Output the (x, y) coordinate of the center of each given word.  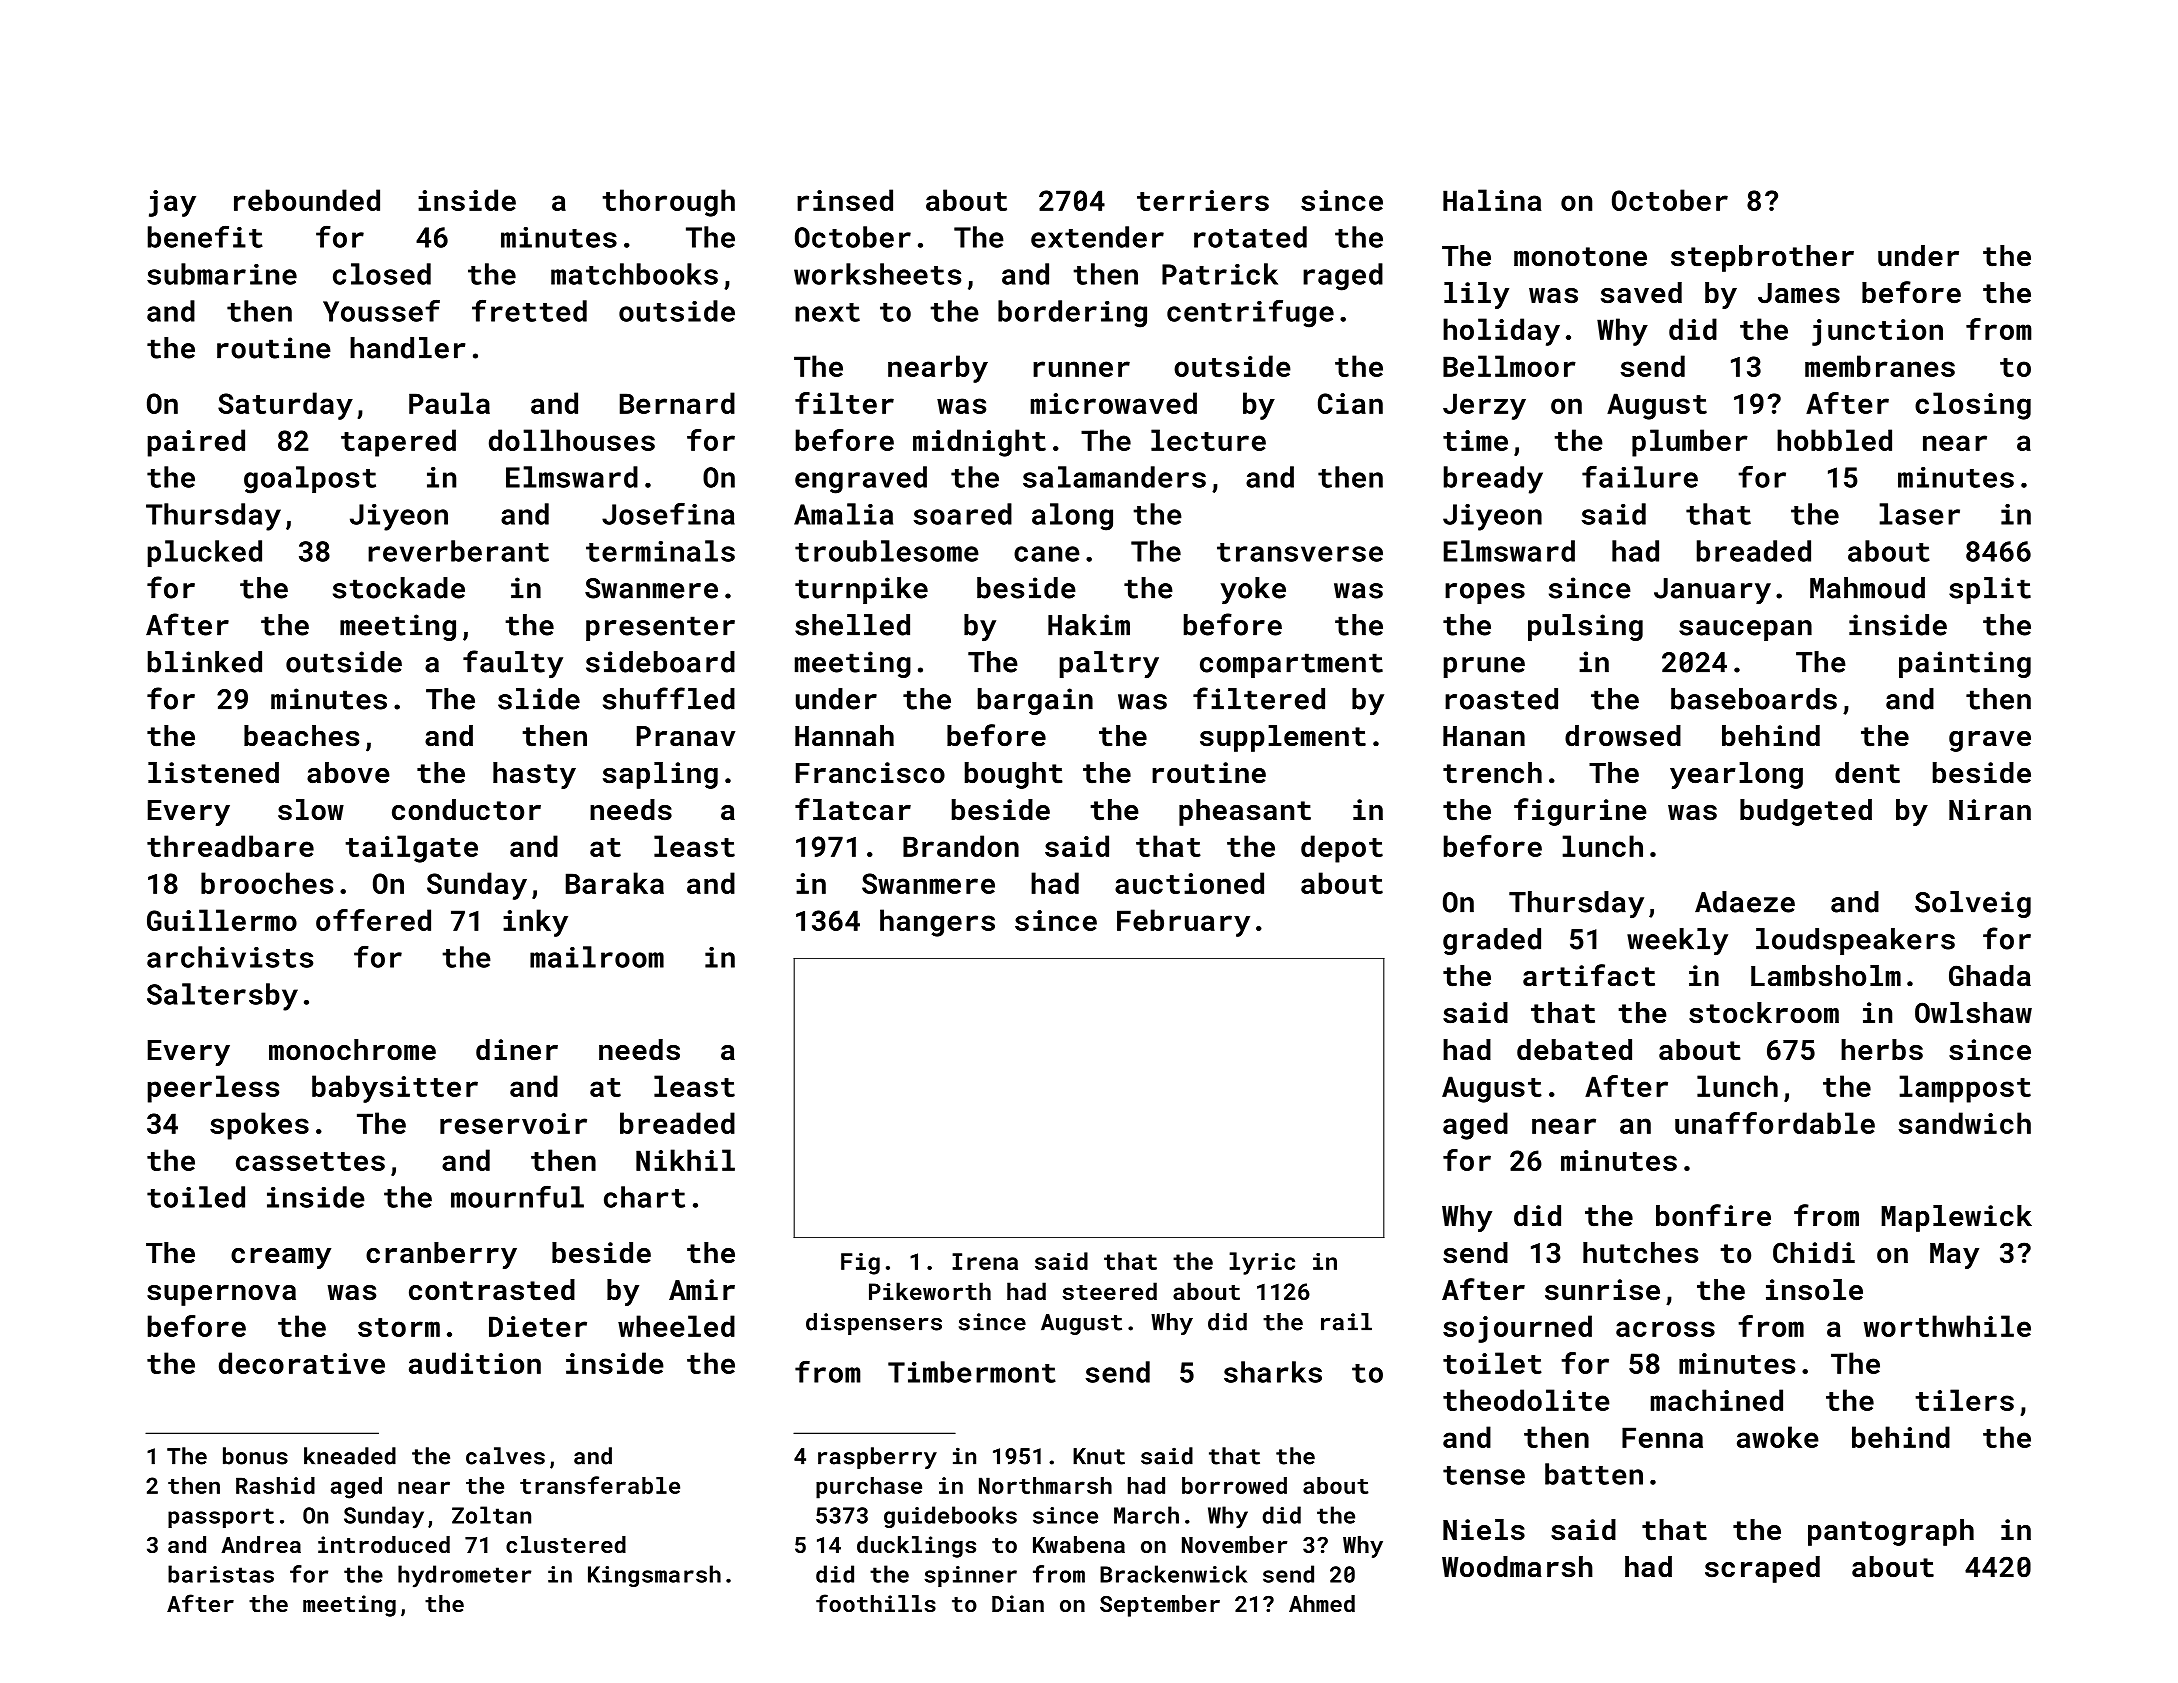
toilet (1492, 1363)
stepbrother (1762, 258)
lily (1476, 295)
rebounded (307, 200)
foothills (876, 1603)
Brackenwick (1173, 1574)
